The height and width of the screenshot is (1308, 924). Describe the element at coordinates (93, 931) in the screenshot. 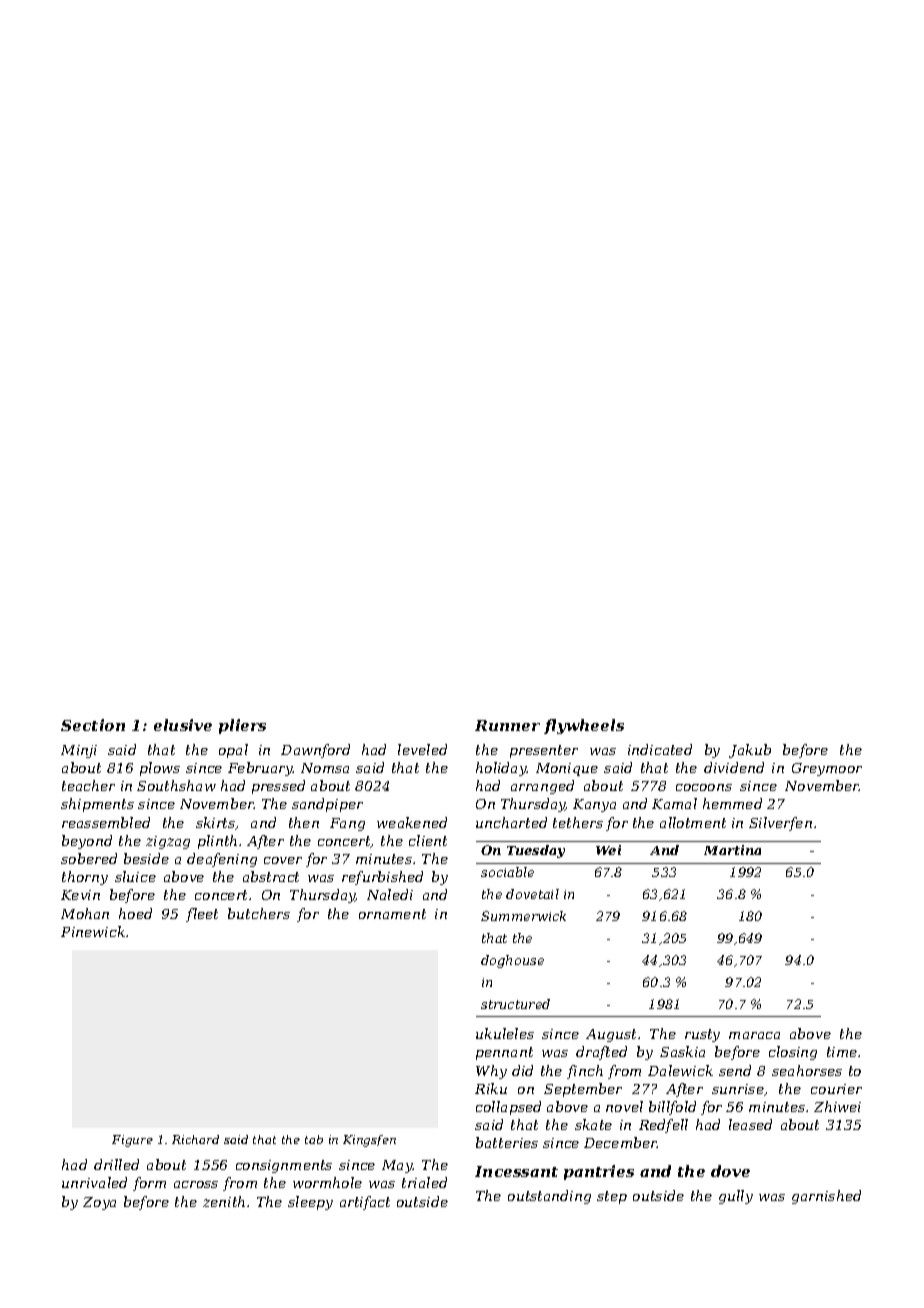

I see `Pinewick` at that location.
